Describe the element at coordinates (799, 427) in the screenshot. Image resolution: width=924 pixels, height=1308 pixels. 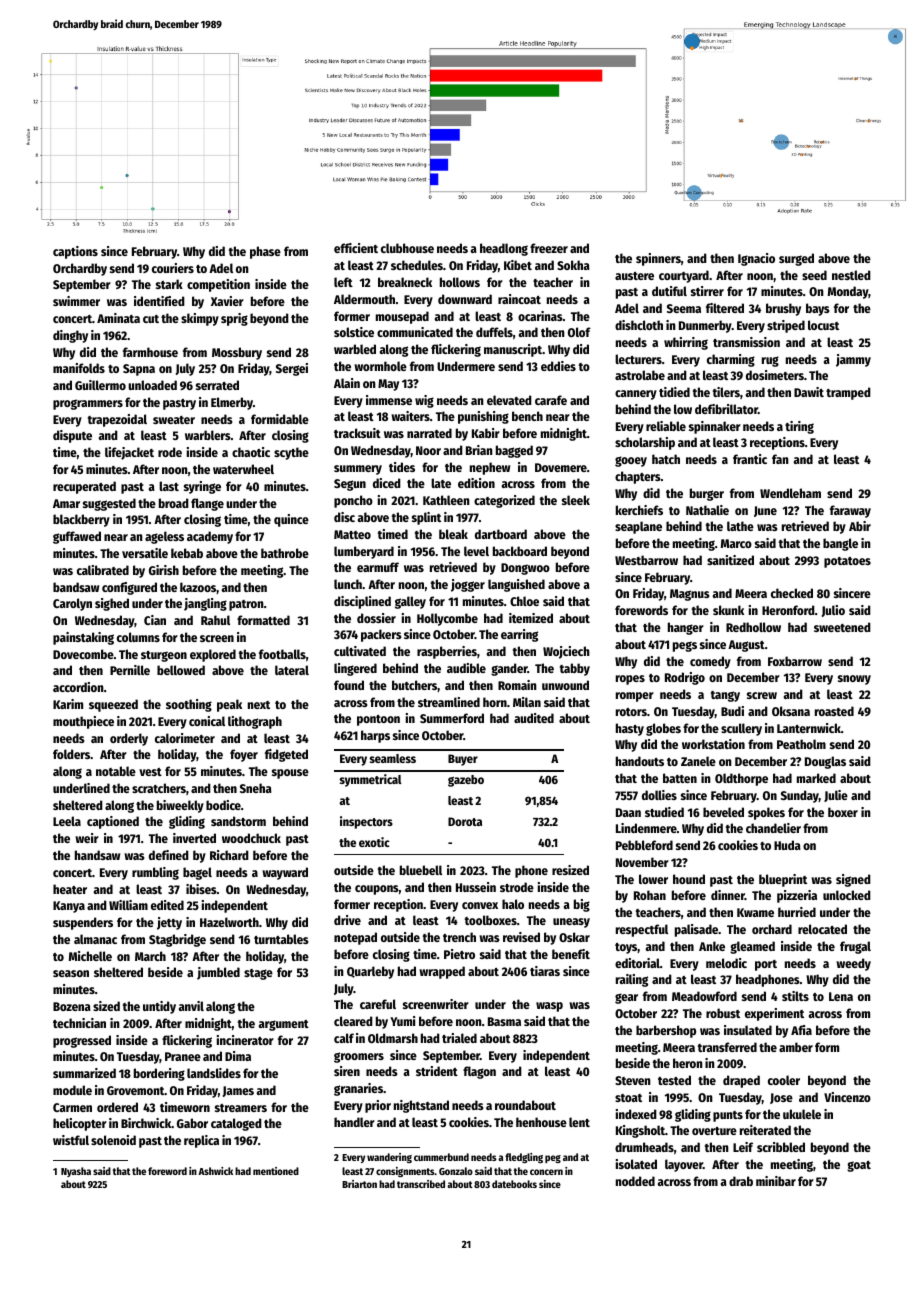
I see `tiring` at that location.
